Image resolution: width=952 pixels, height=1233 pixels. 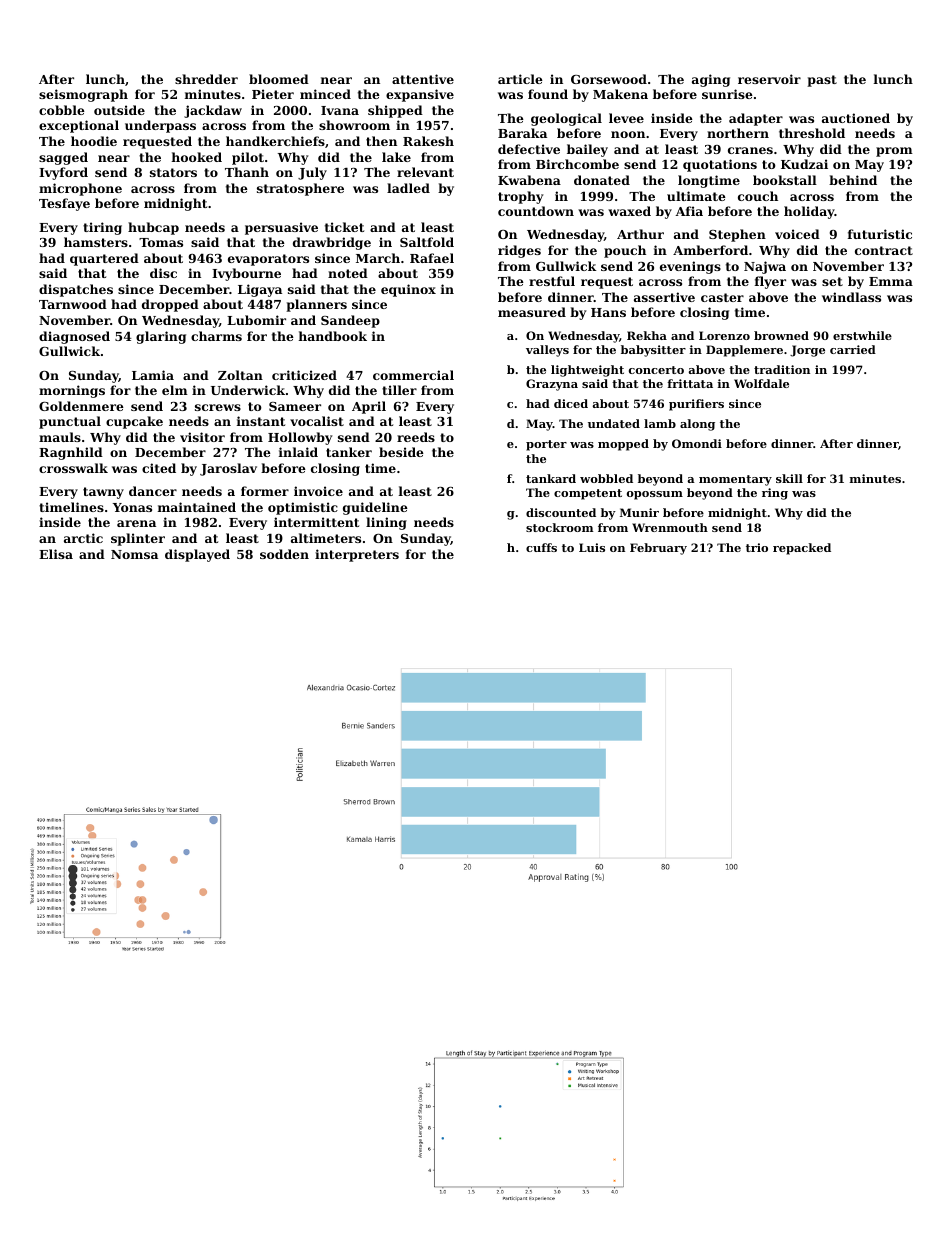 I want to click on Luis, so click(x=592, y=547).
